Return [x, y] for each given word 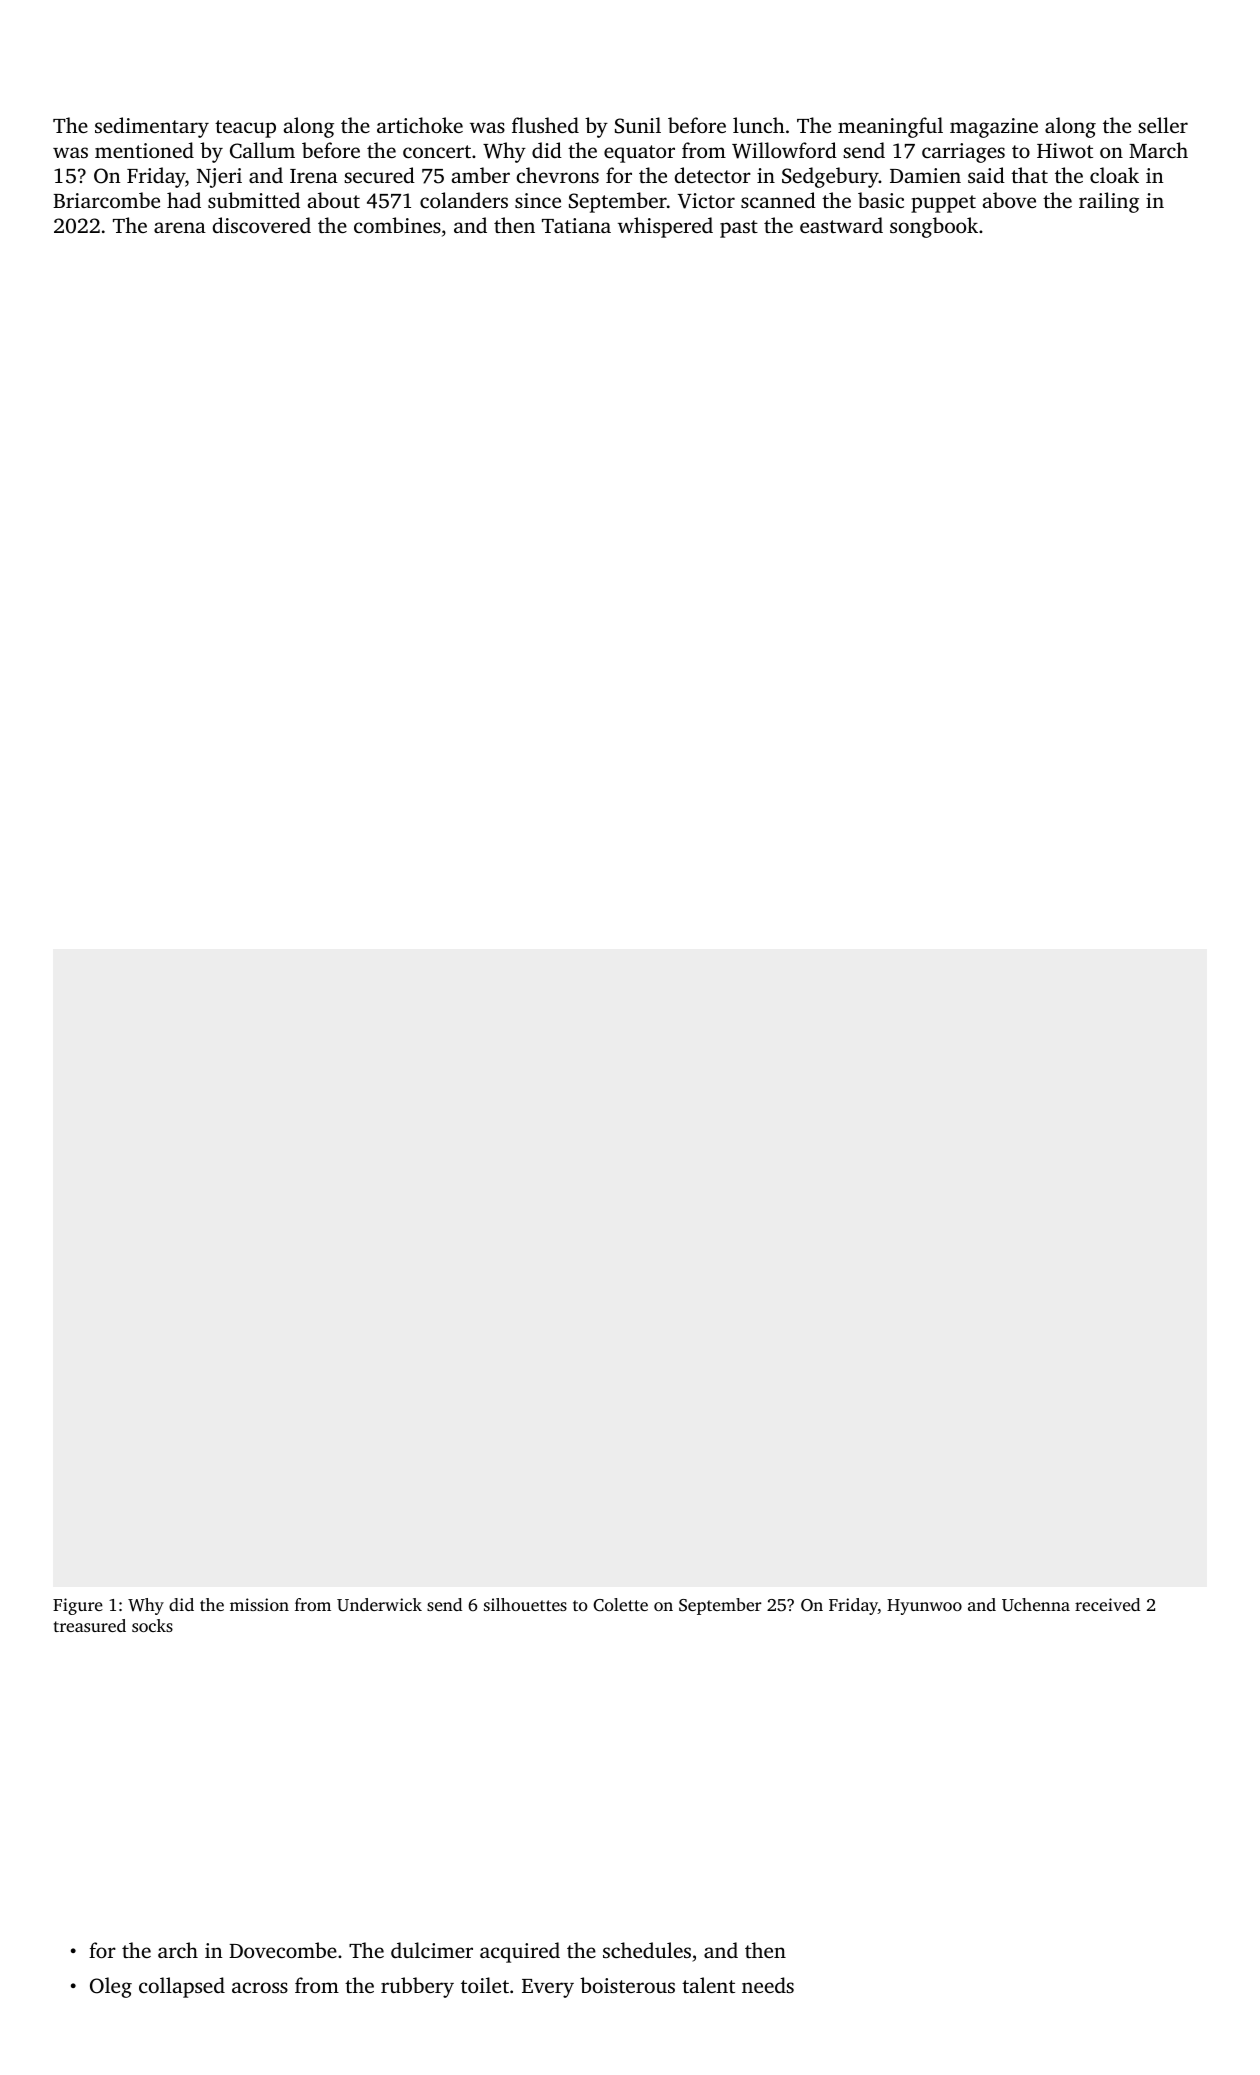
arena [180, 227]
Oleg [111, 1987]
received [1107, 1604]
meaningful [890, 127]
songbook [934, 227]
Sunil [638, 125]
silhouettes [525, 1604]
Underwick [379, 1605]
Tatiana [576, 225]
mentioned [144, 150]
